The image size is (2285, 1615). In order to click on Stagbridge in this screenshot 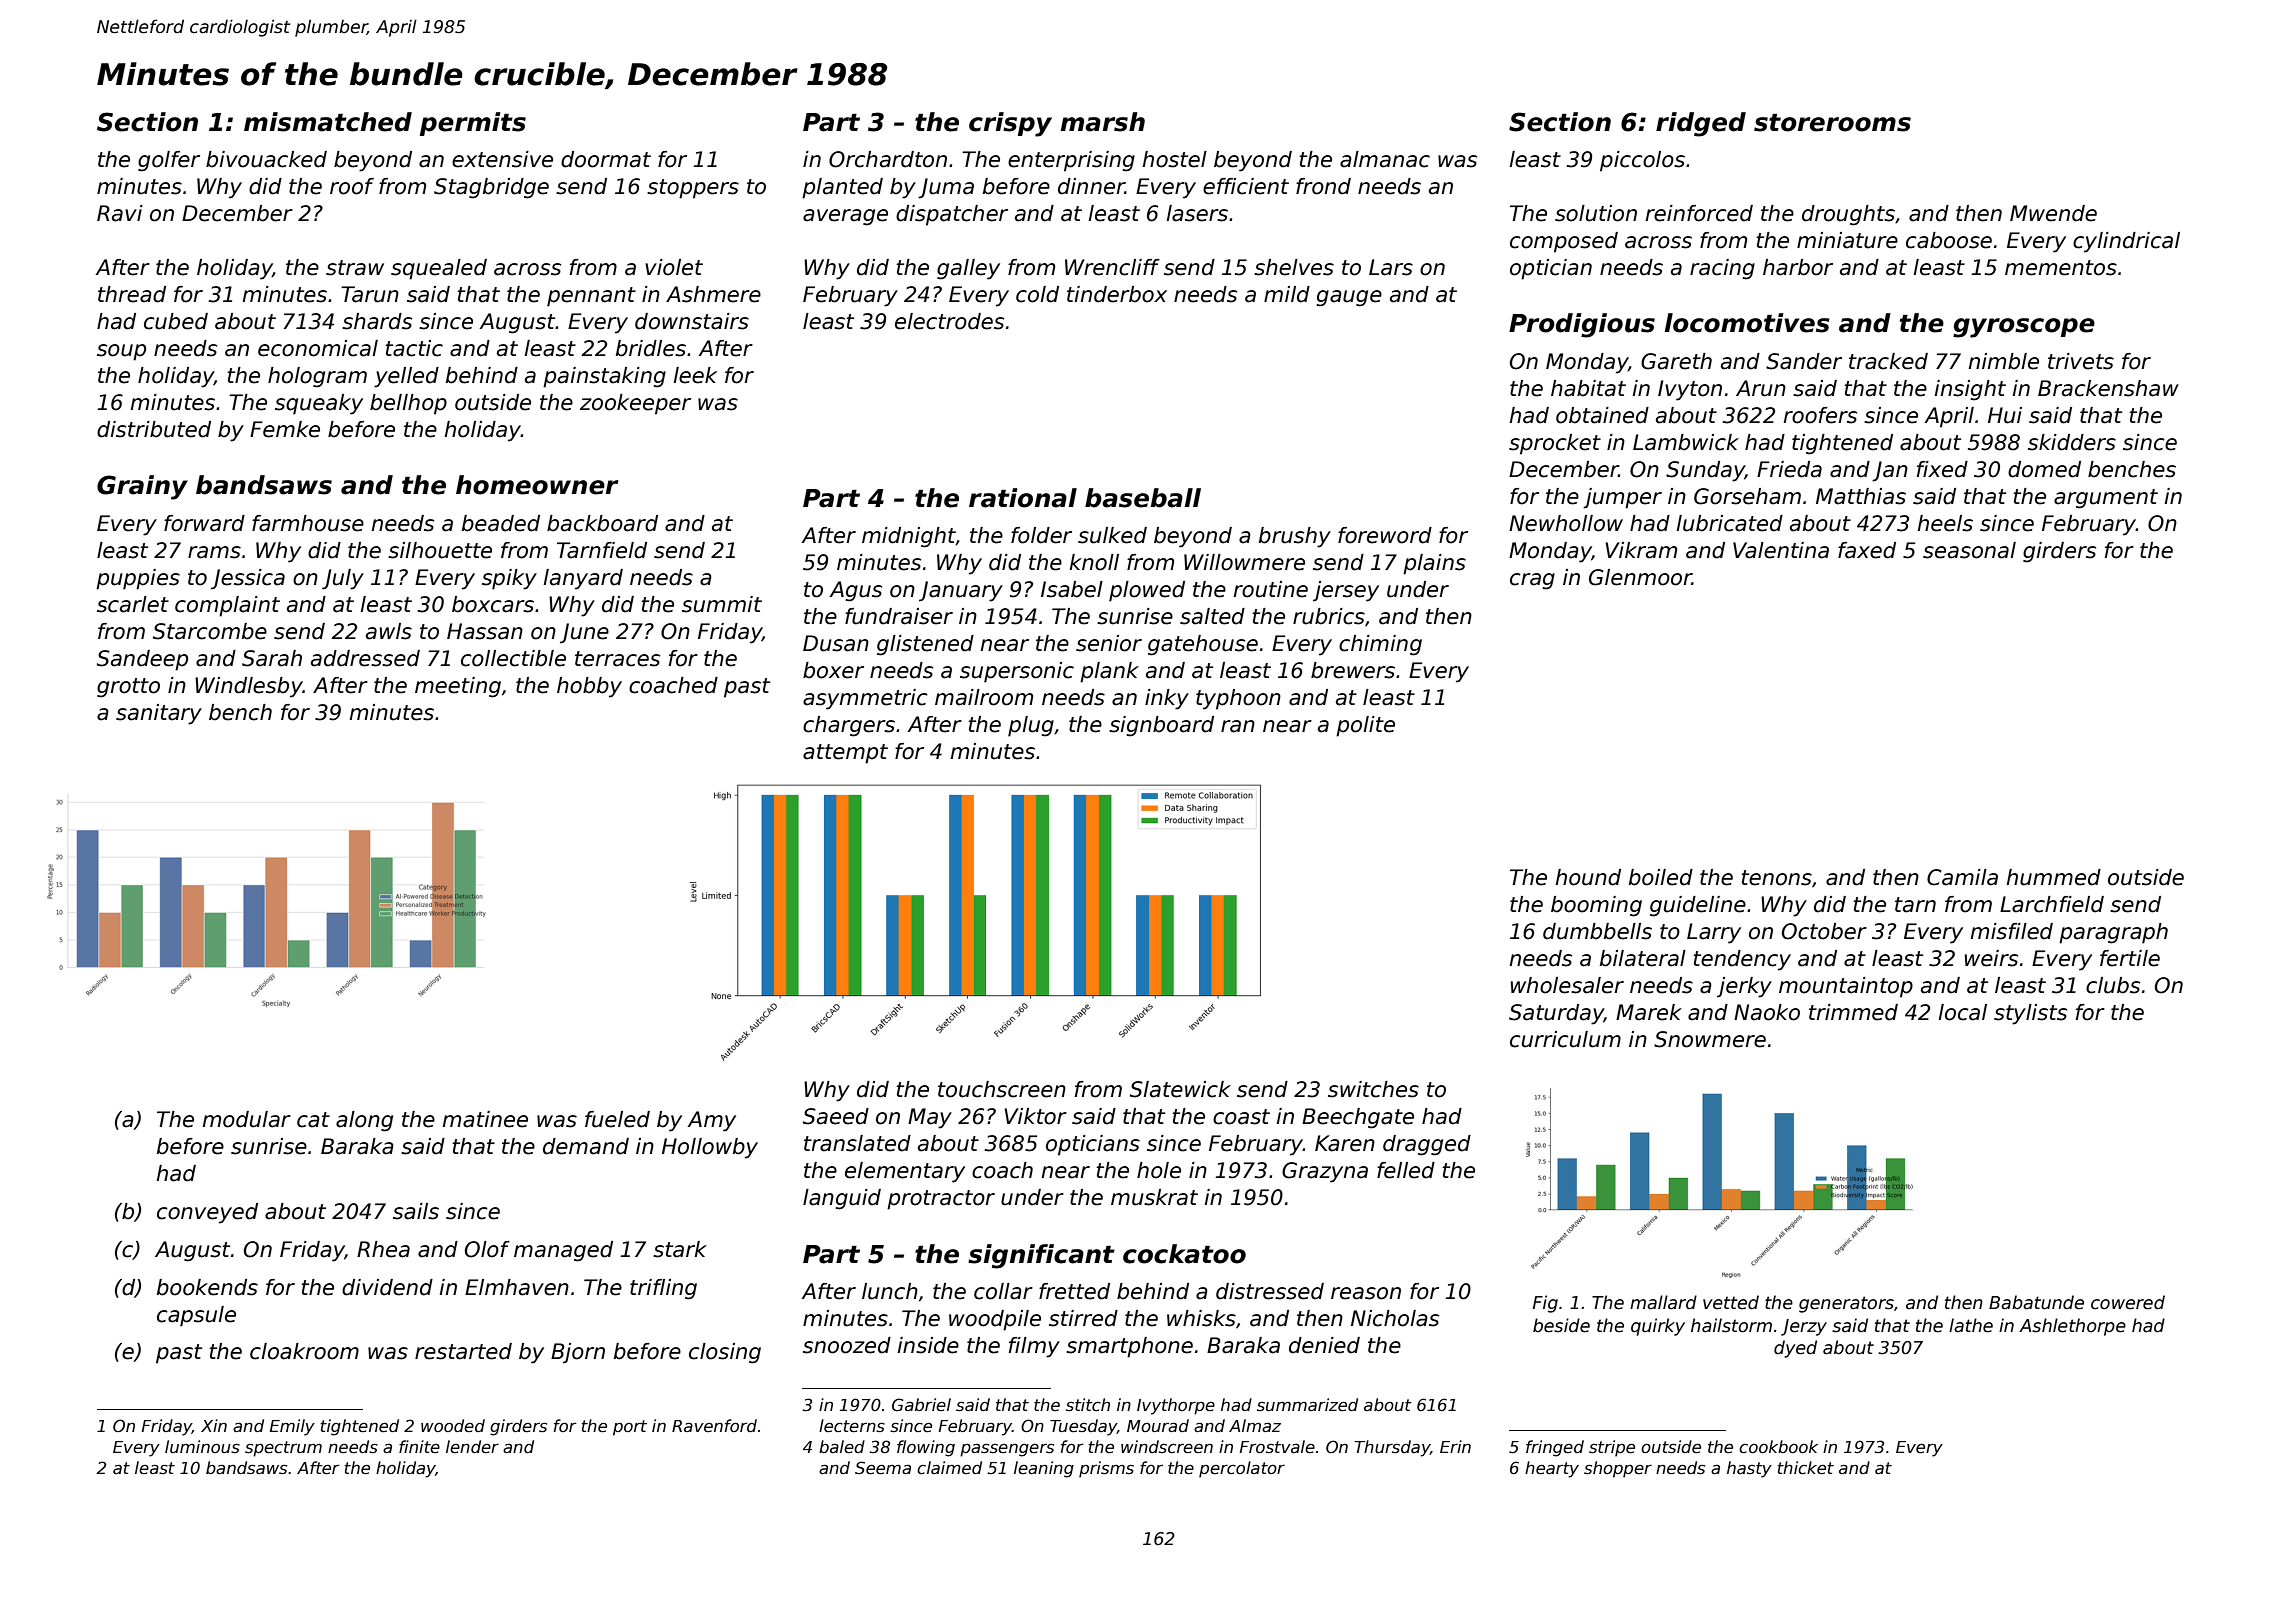, I will do `click(491, 188)`.
